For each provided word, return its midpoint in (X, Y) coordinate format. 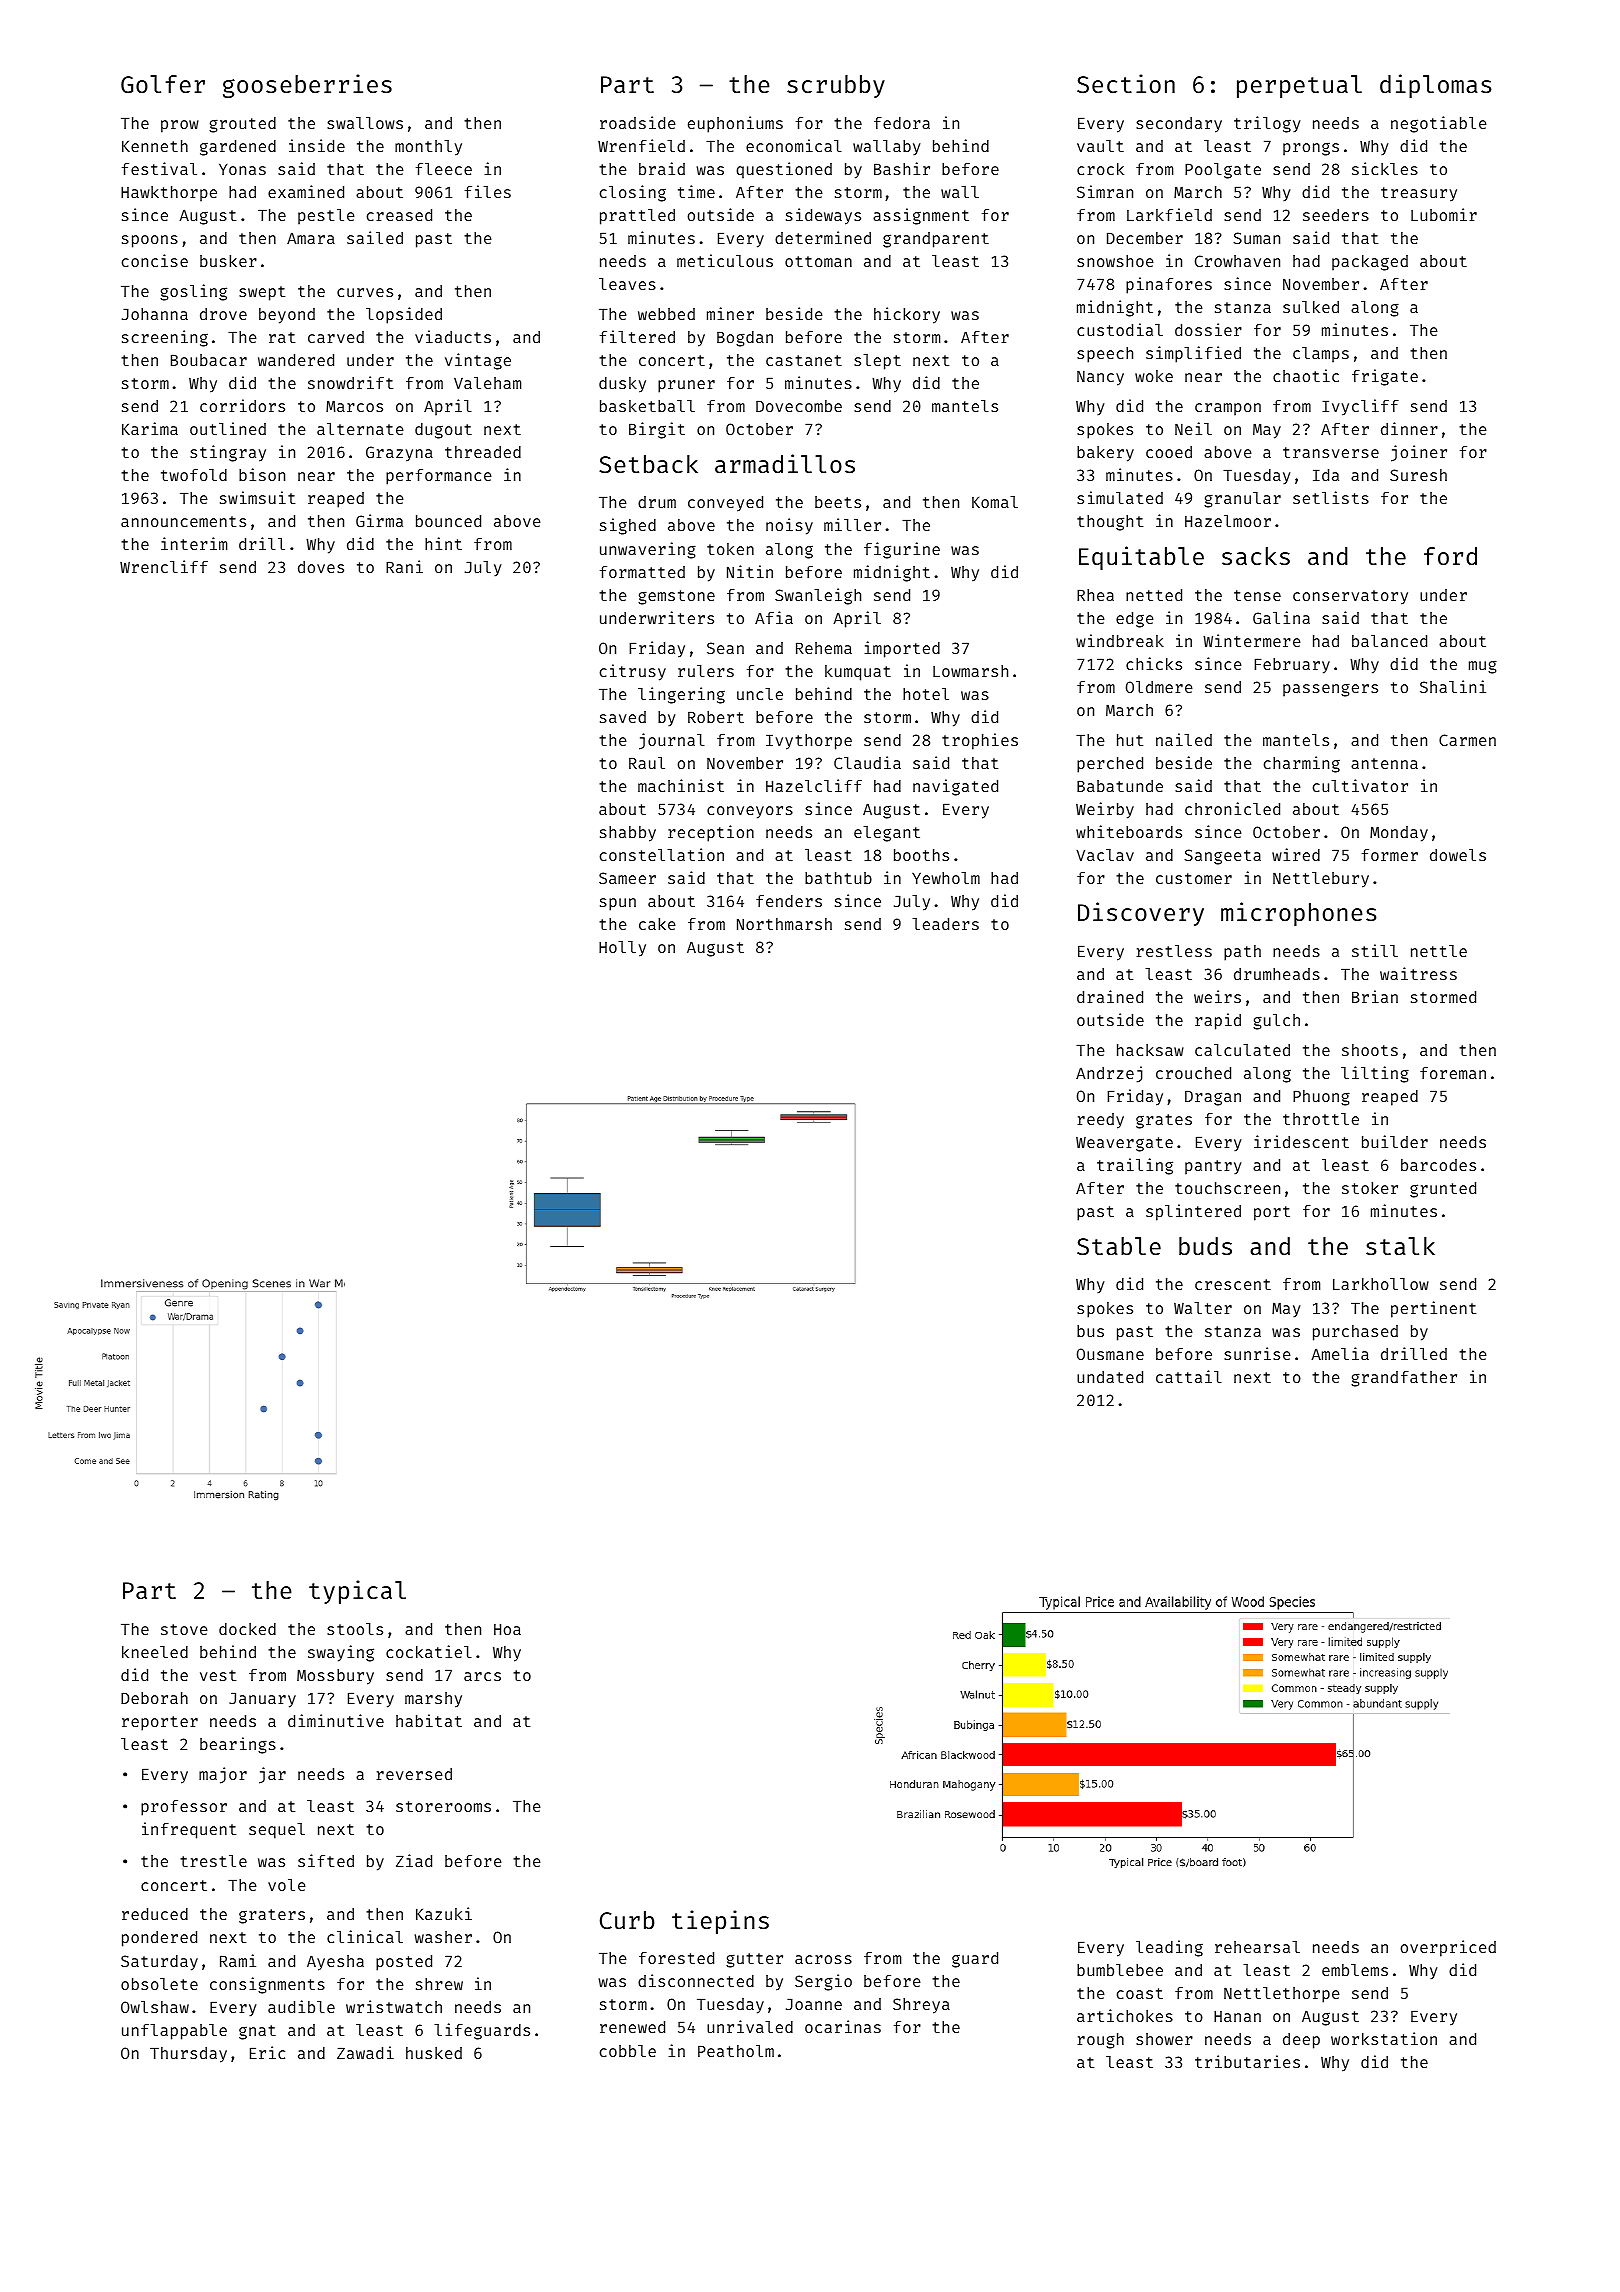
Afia (774, 617)
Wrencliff (164, 566)
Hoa (507, 1629)
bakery (1105, 454)
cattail (1189, 1376)
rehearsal (1257, 1947)
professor (184, 1808)
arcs (482, 1676)
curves (365, 292)
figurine (902, 550)
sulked (1311, 307)
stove (184, 1629)
